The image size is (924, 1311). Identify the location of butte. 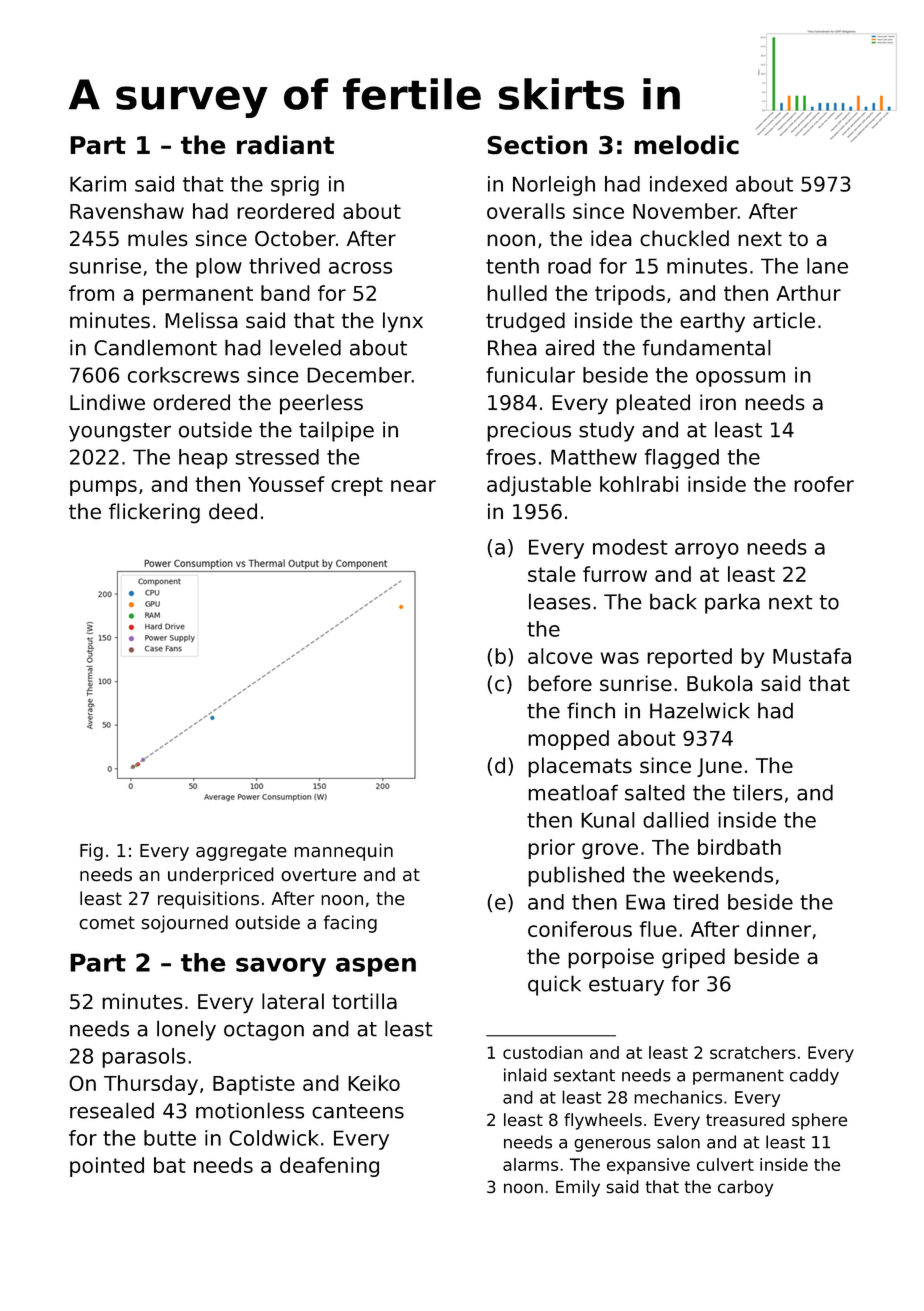
(170, 1138).
